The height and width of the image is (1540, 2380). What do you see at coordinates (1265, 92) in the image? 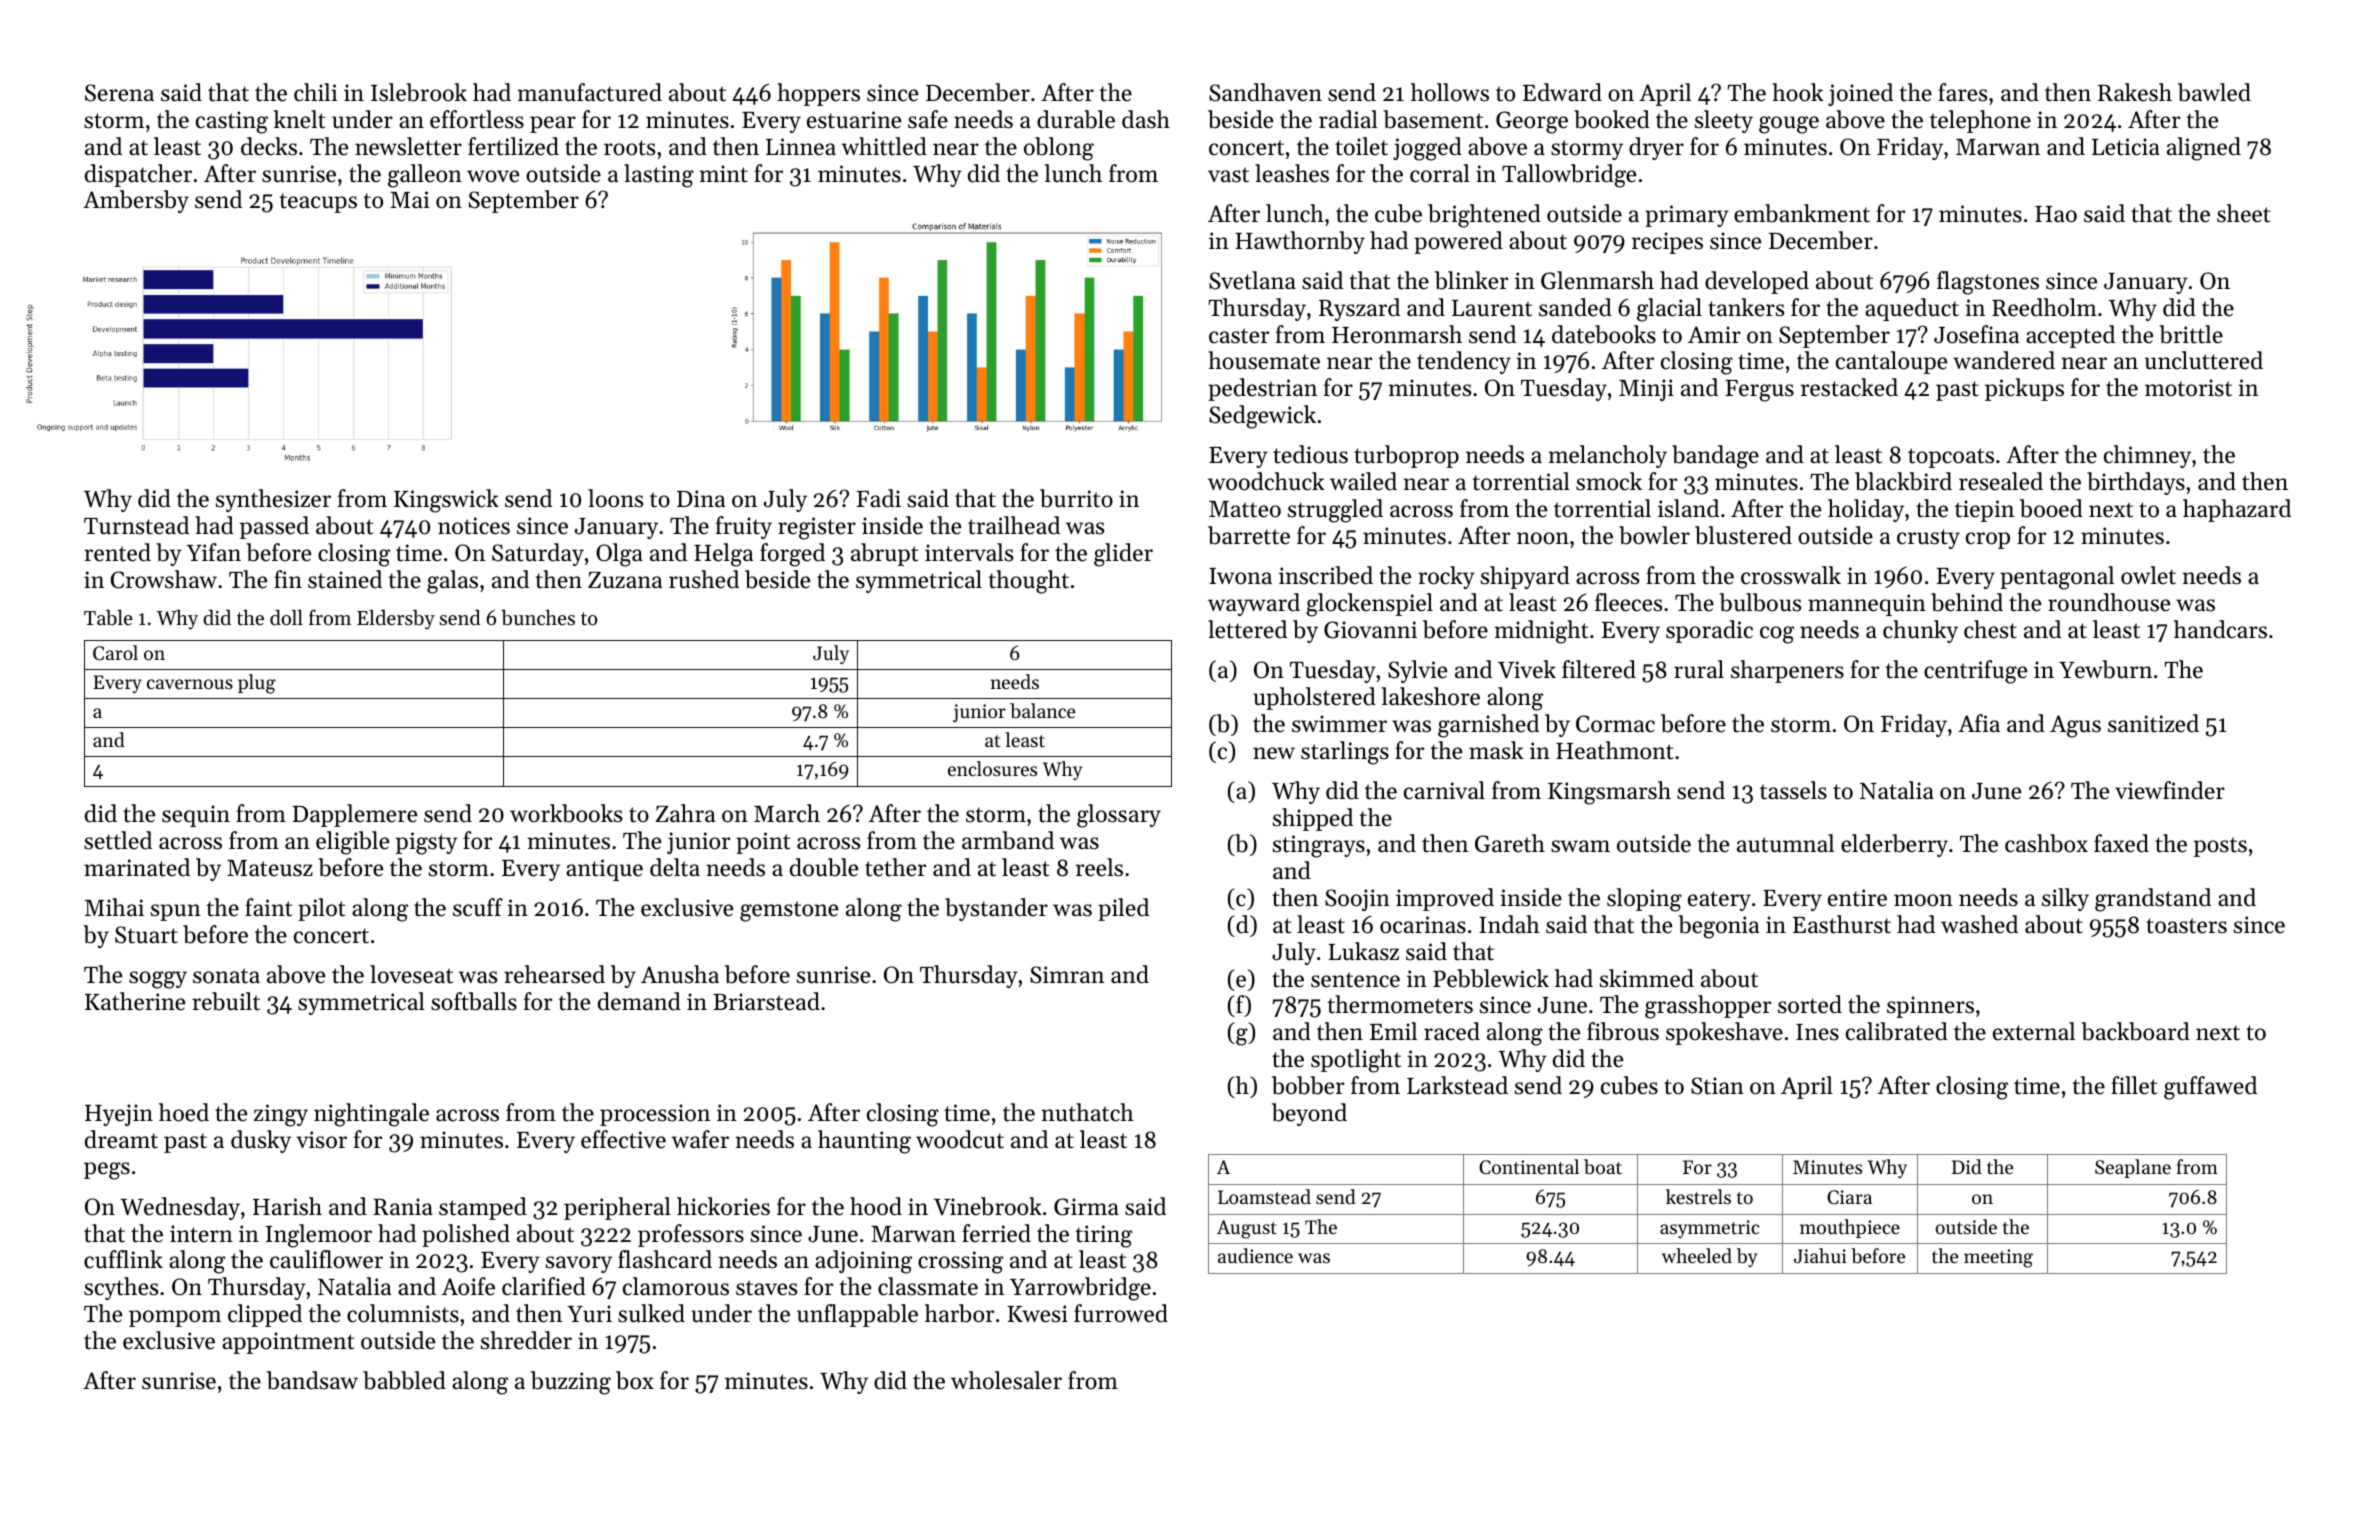
I see `Sandhaven` at bounding box center [1265, 92].
